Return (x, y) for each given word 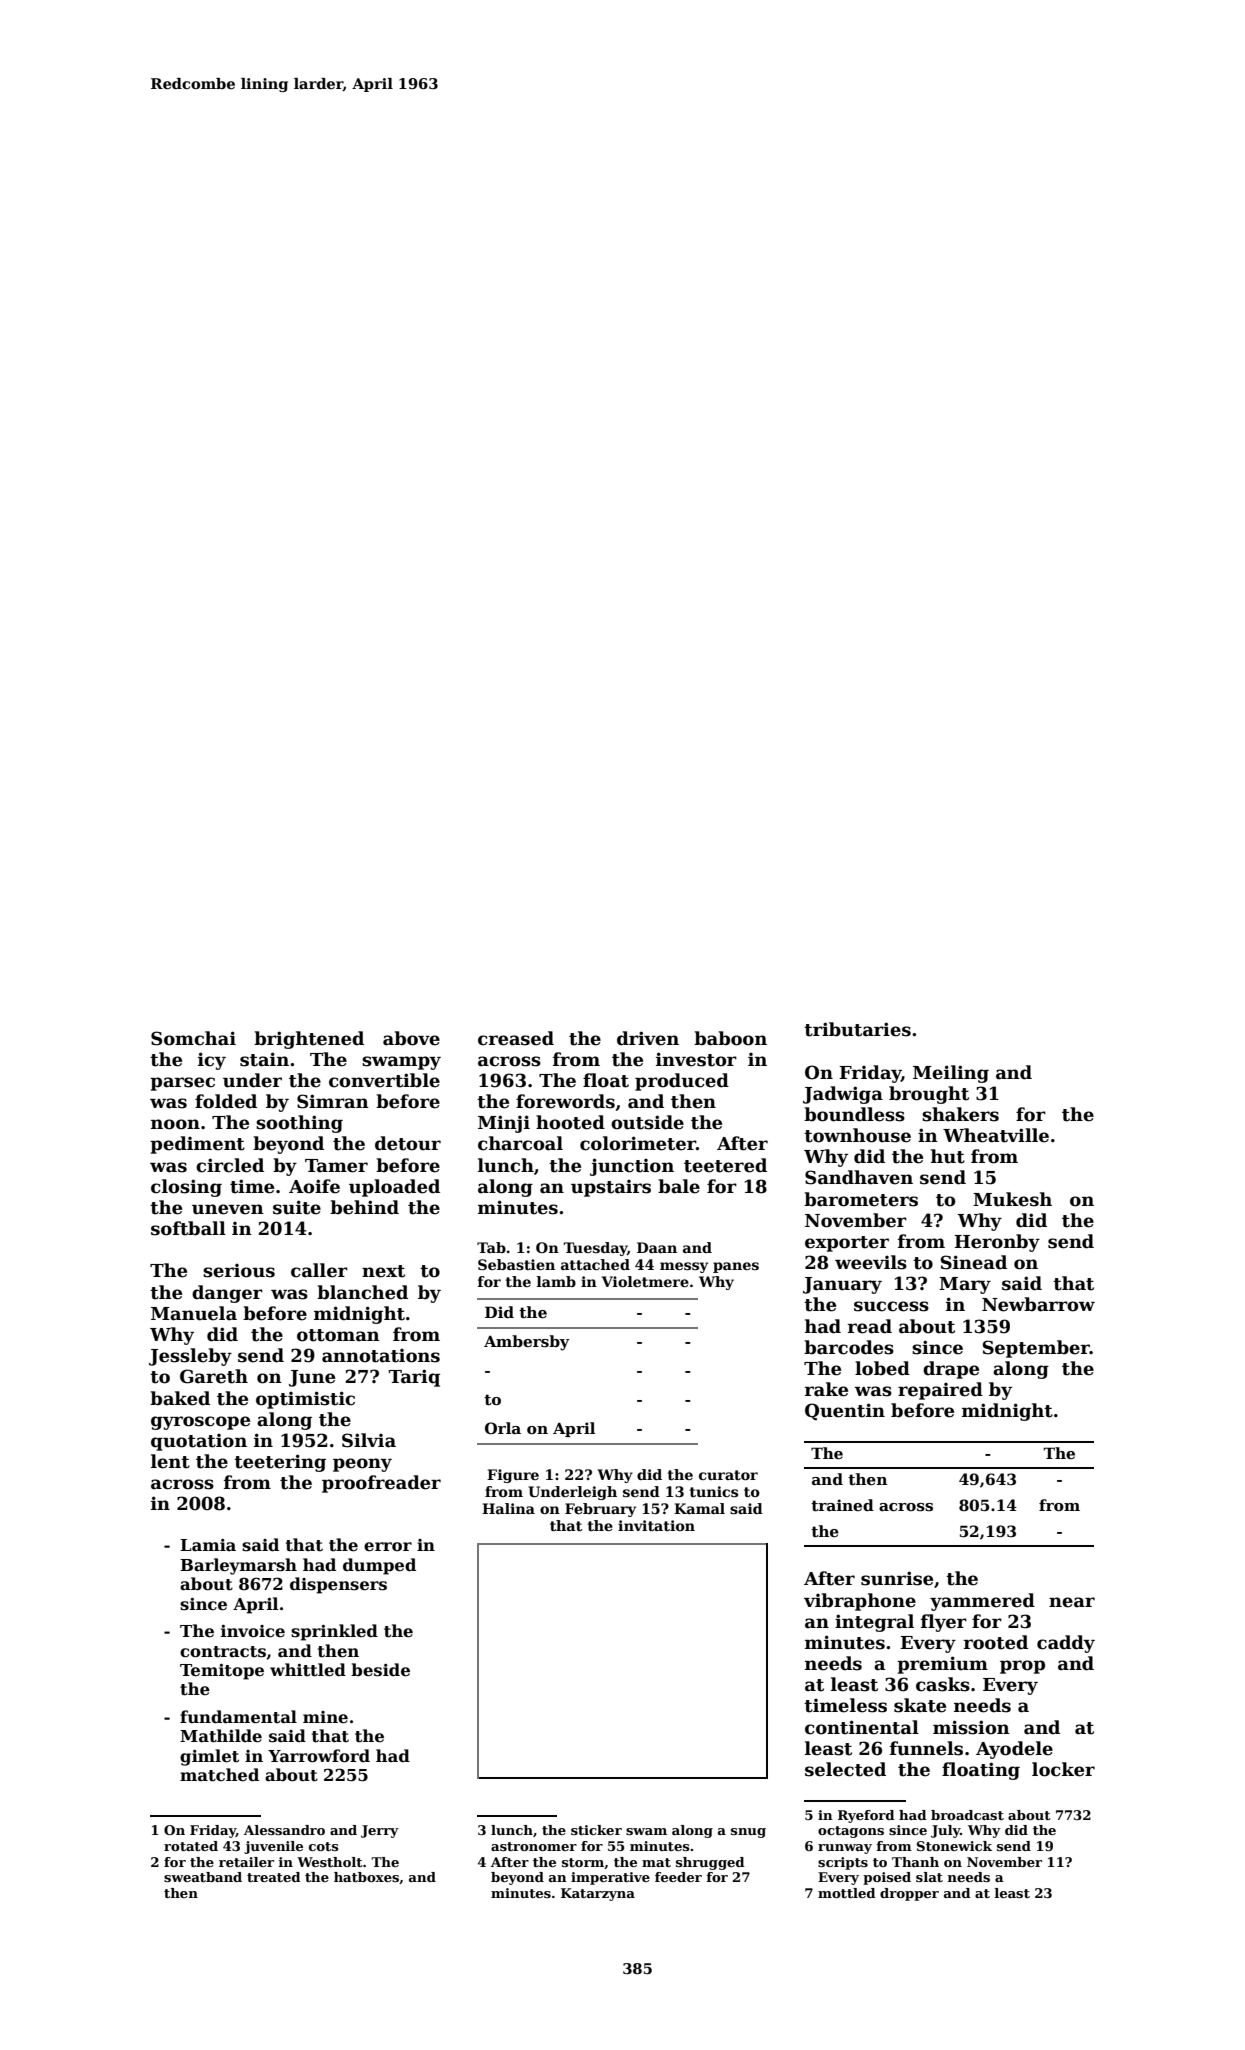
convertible (384, 1080)
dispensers (338, 1585)
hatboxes (366, 1877)
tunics (714, 1491)
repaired (940, 1391)
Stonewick (954, 1846)
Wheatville (996, 1135)
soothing (299, 1124)
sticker (596, 1830)
